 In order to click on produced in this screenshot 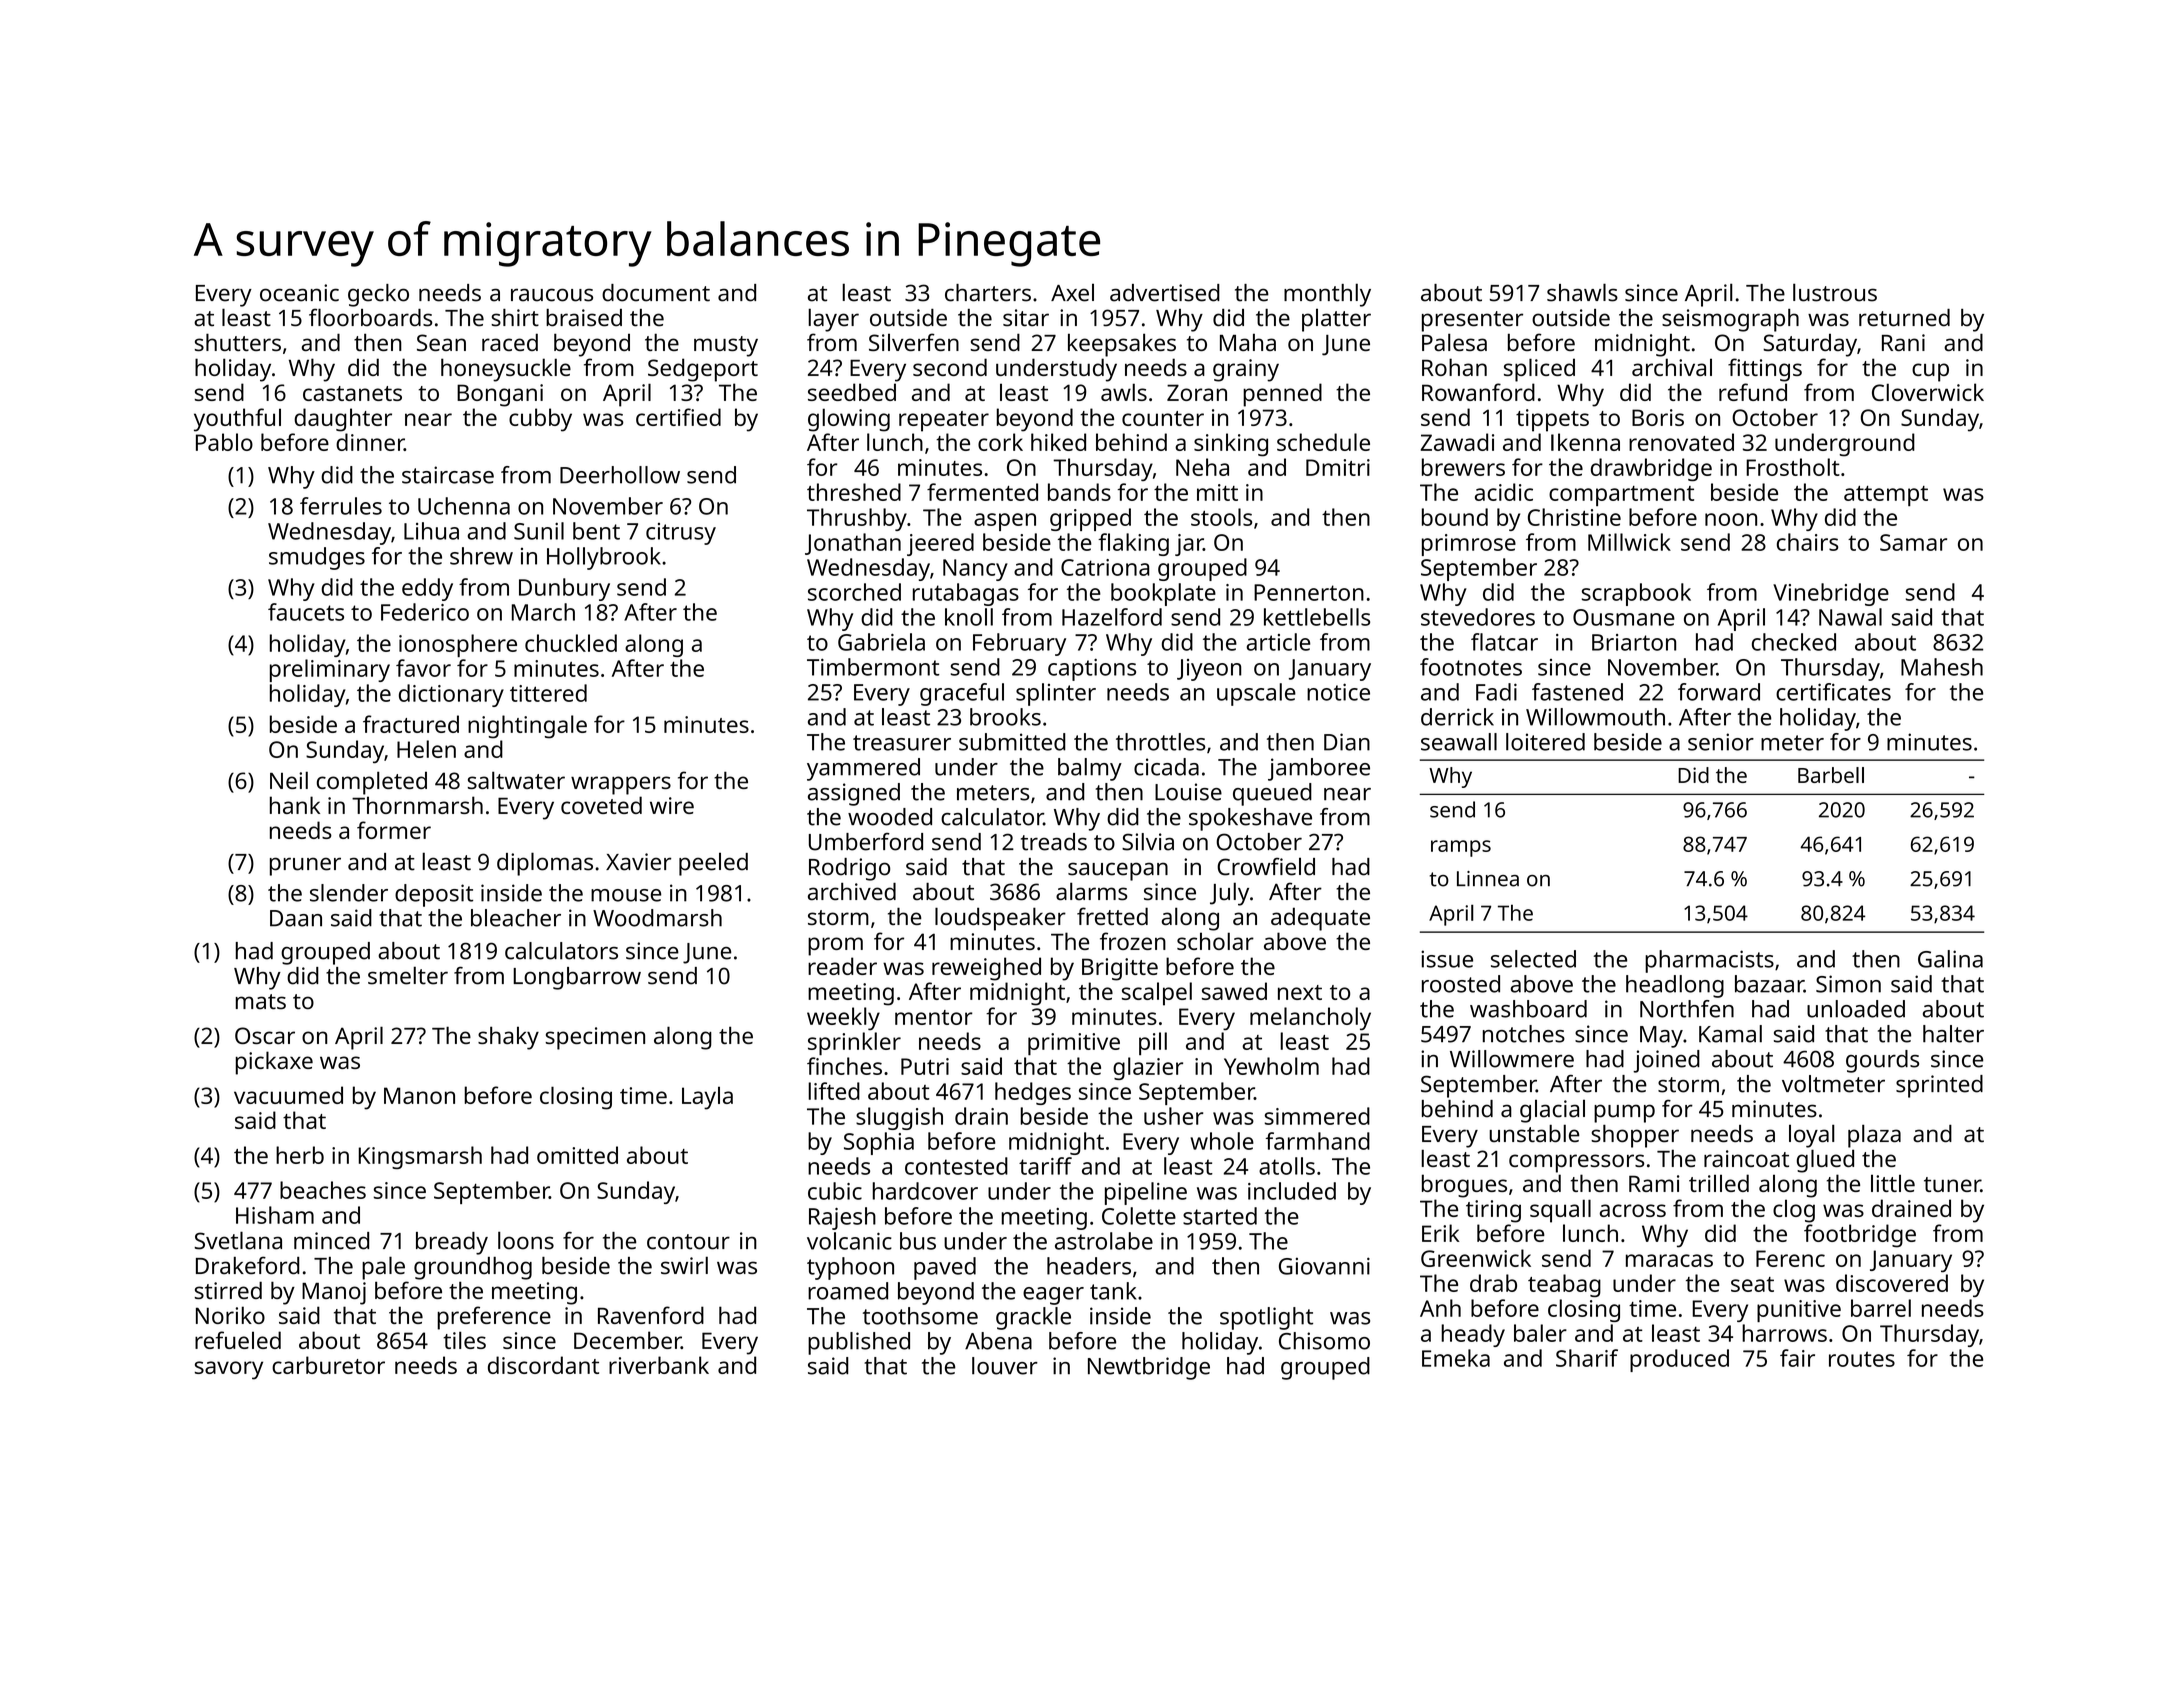, I will do `click(1679, 1360)`.
